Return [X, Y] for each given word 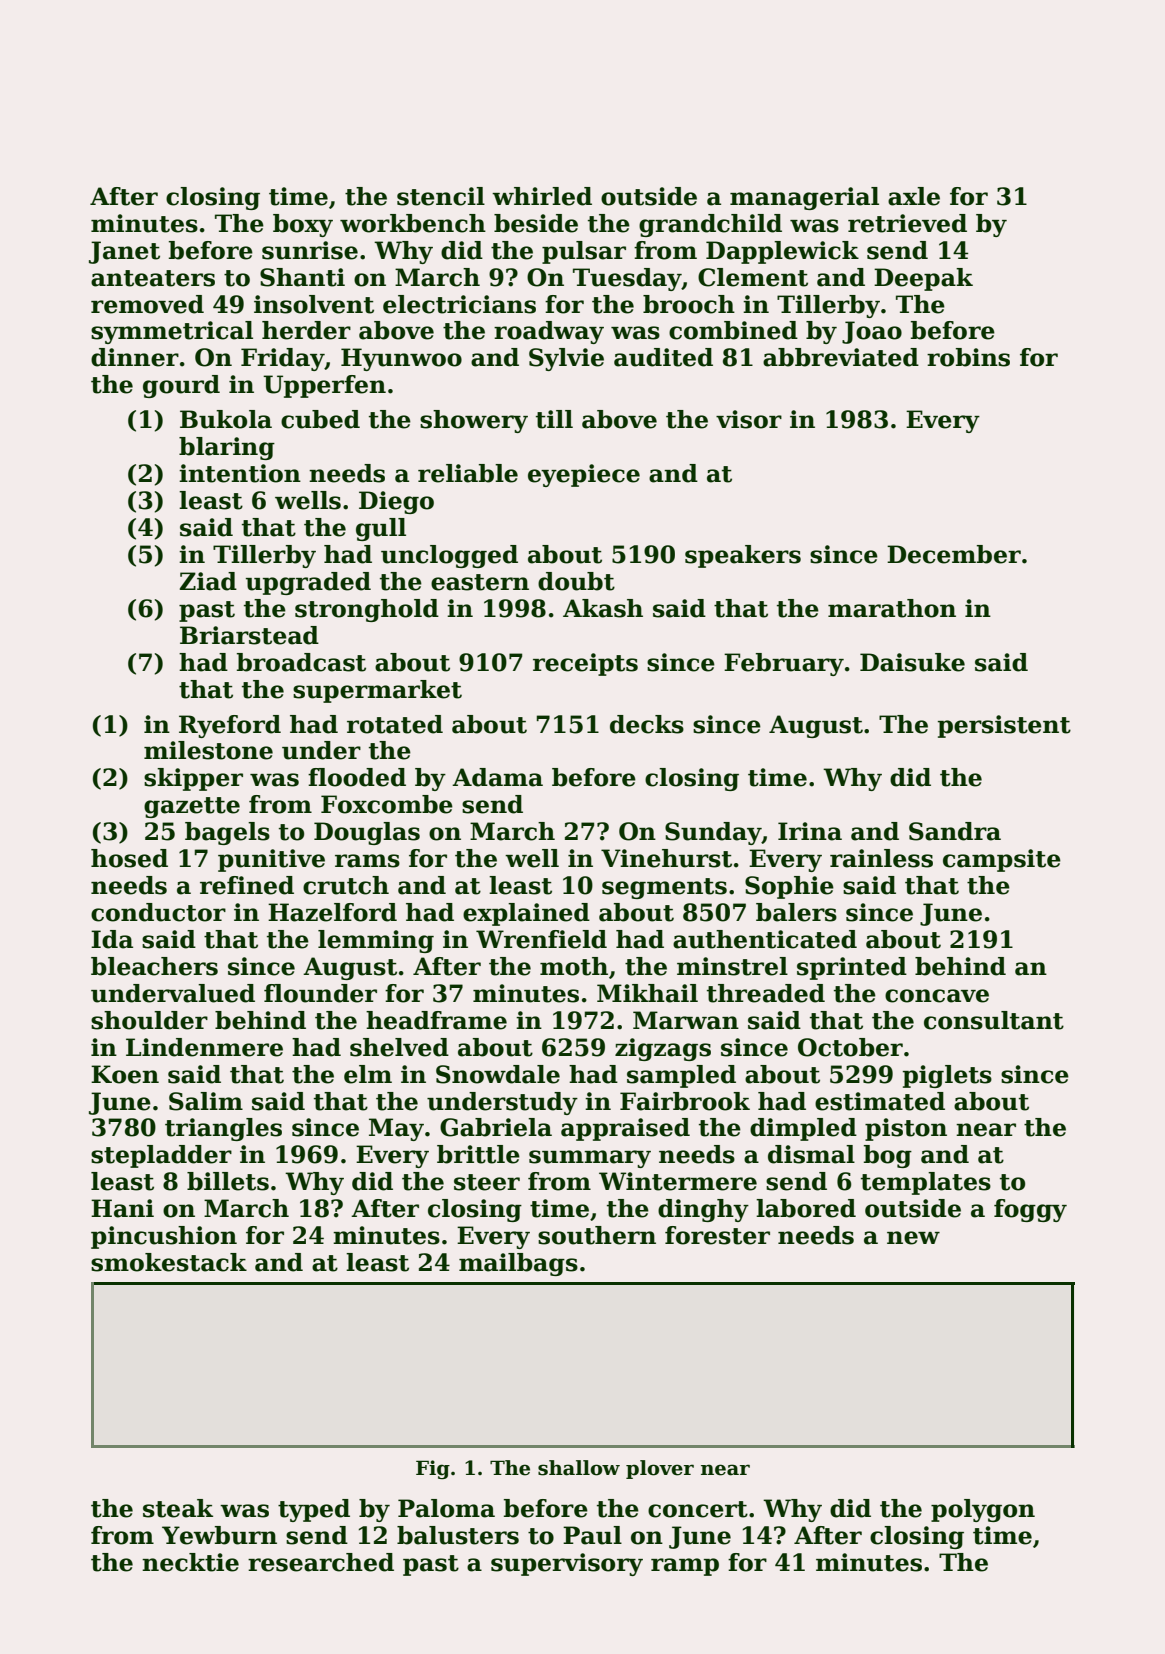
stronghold [367, 610]
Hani [122, 1208]
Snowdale [498, 1074]
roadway [549, 332]
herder [306, 330]
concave [937, 996]
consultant [994, 1020]
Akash [603, 608]
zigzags [663, 1049]
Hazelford [332, 912]
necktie [190, 1562]
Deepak [923, 279]
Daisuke [912, 662]
